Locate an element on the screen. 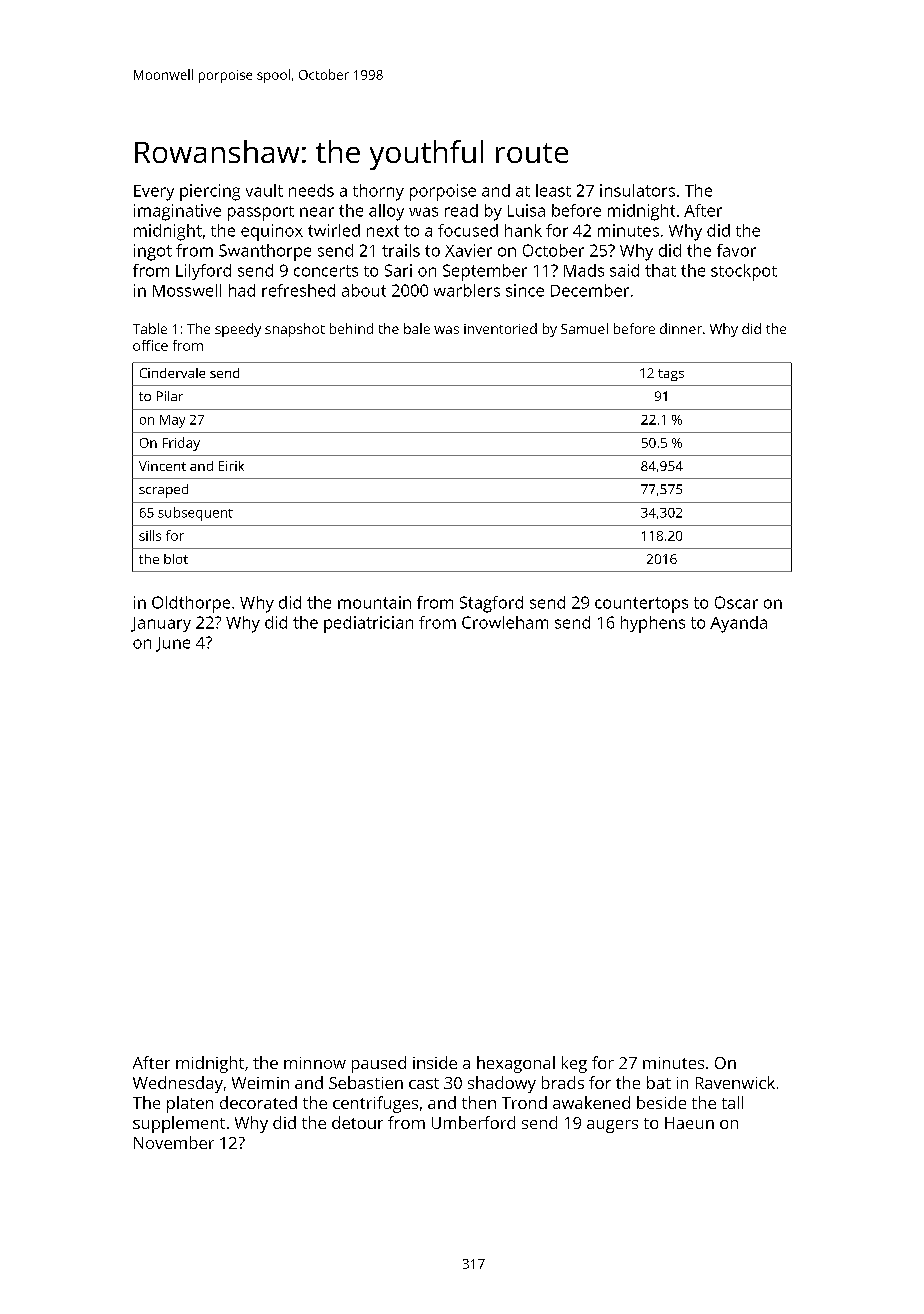 This screenshot has height=1314, width=924. Ayanda is located at coordinates (738, 624).
